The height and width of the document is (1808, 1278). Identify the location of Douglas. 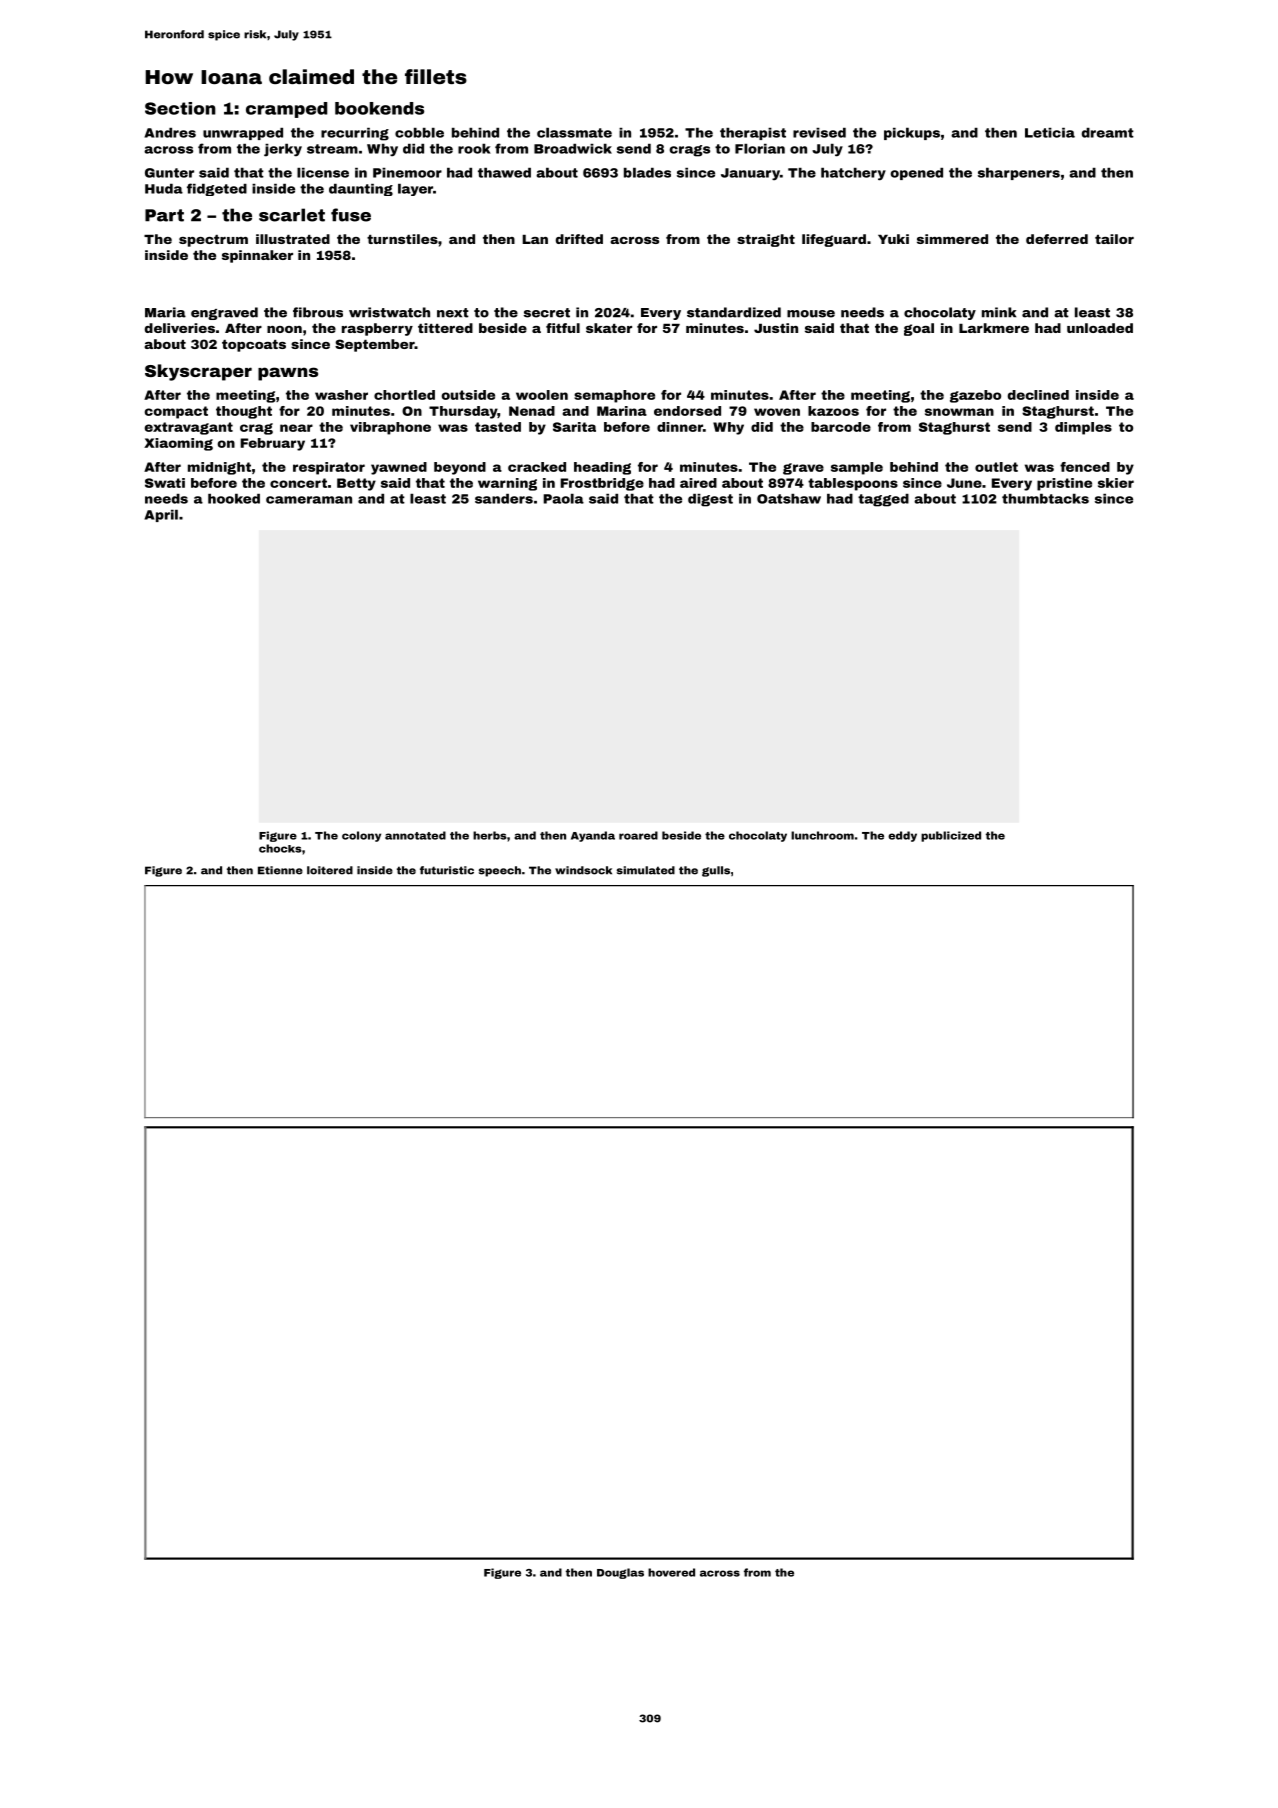
(620, 1573).
